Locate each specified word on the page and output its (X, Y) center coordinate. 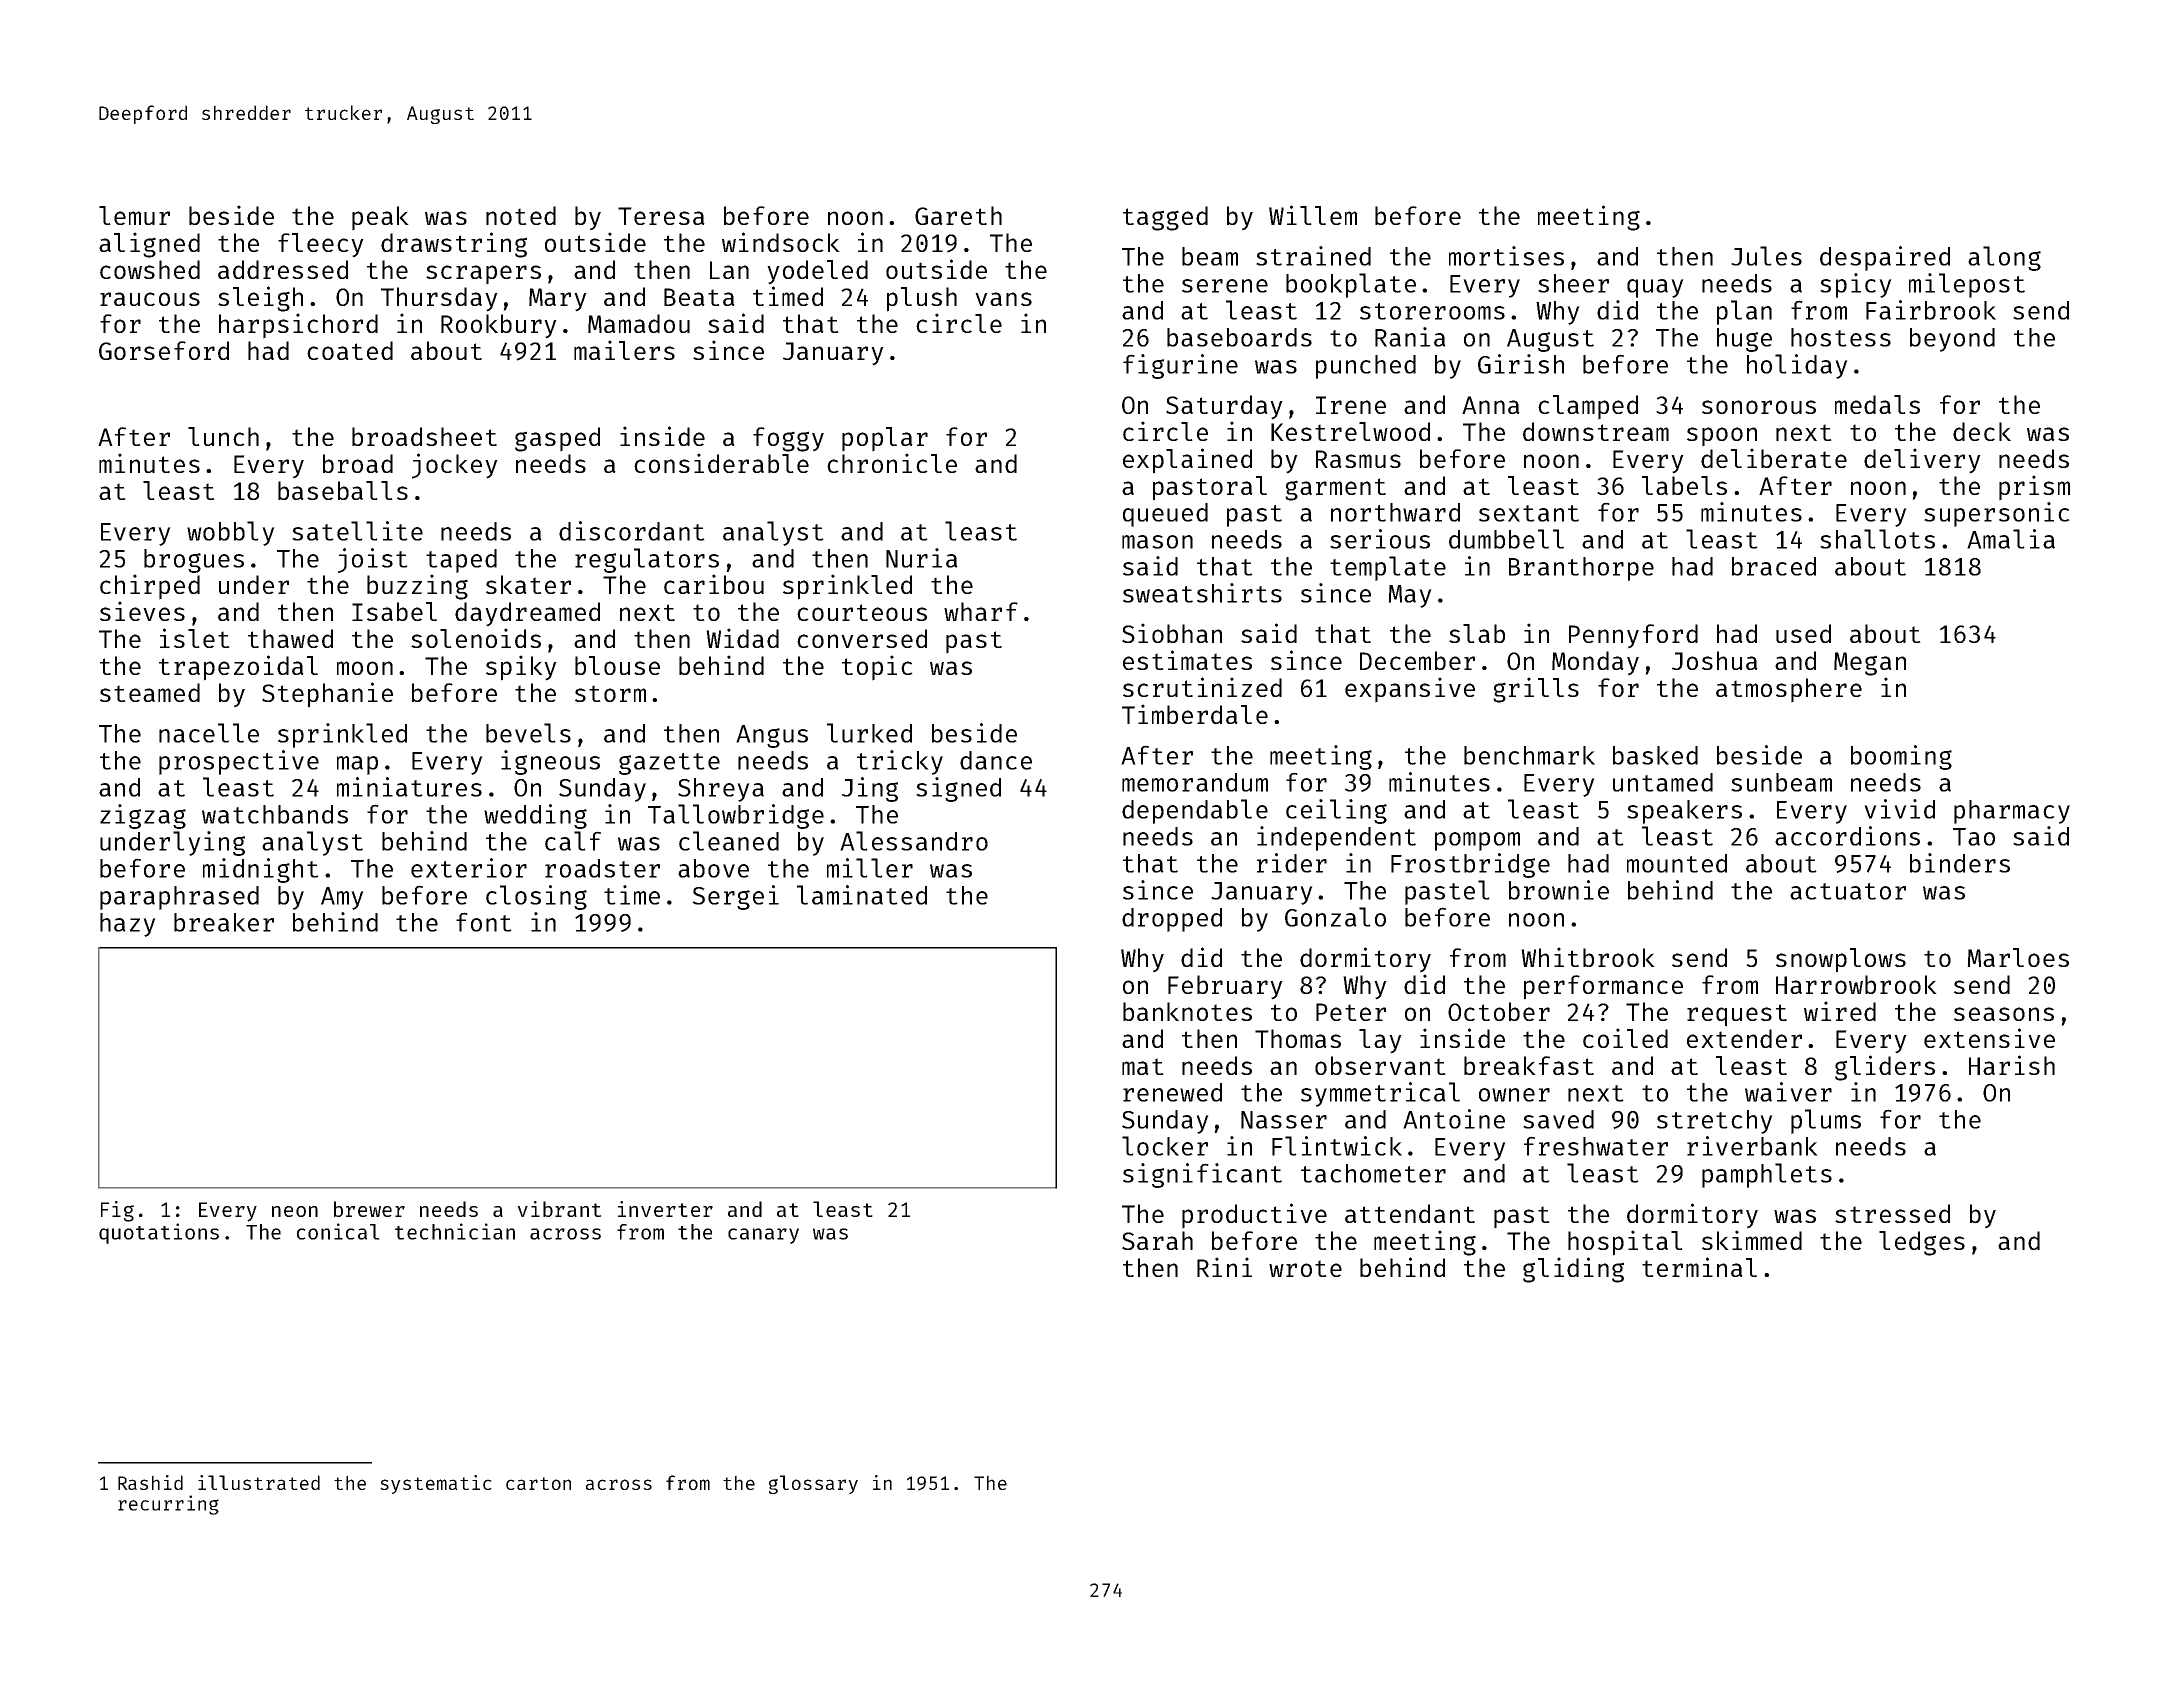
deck (1982, 431)
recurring (168, 1505)
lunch (223, 436)
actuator (1848, 891)
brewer (369, 1209)
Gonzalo (1335, 917)
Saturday (1224, 407)
